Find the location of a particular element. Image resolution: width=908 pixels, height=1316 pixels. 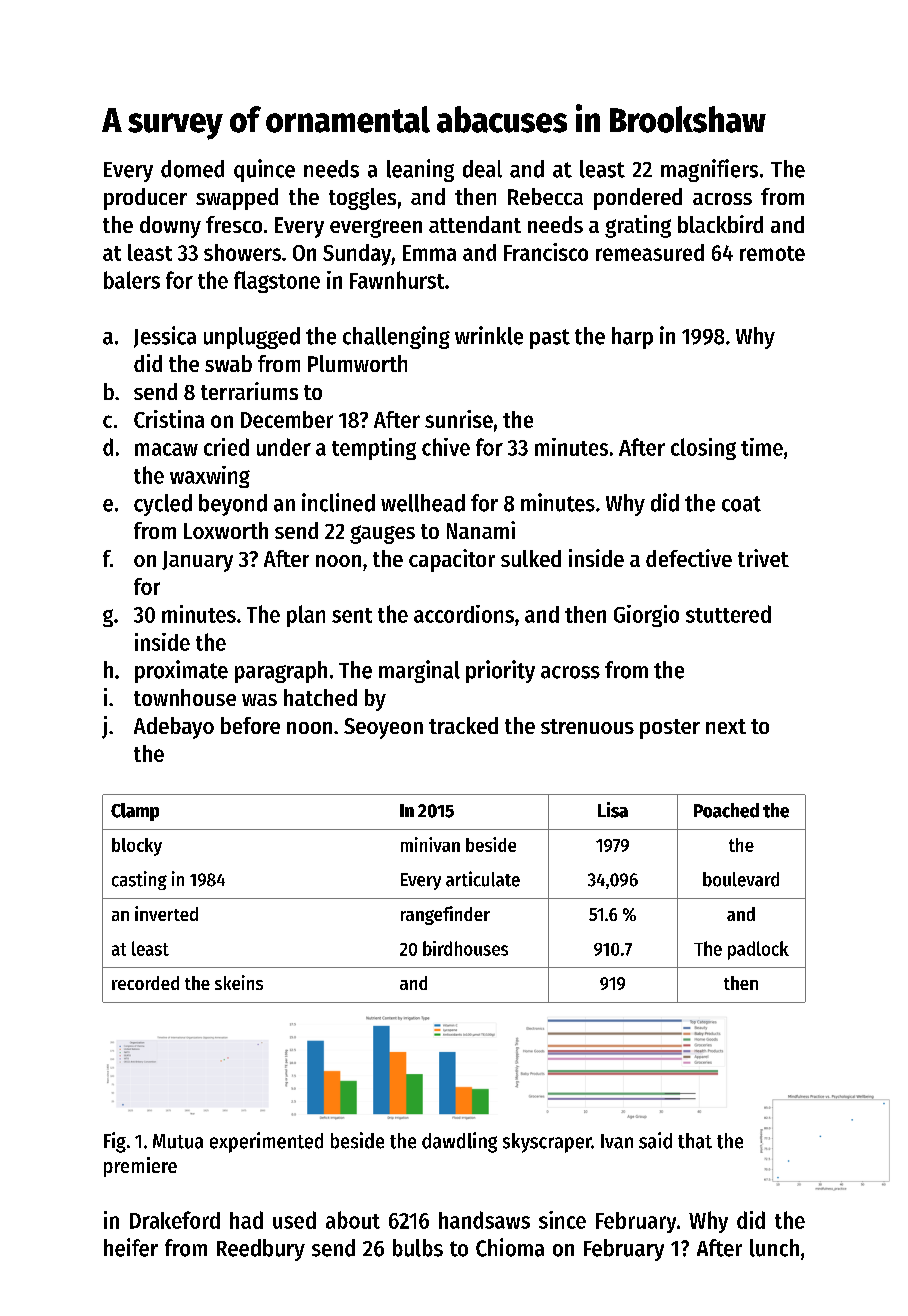

recorded is located at coordinates (145, 983).
